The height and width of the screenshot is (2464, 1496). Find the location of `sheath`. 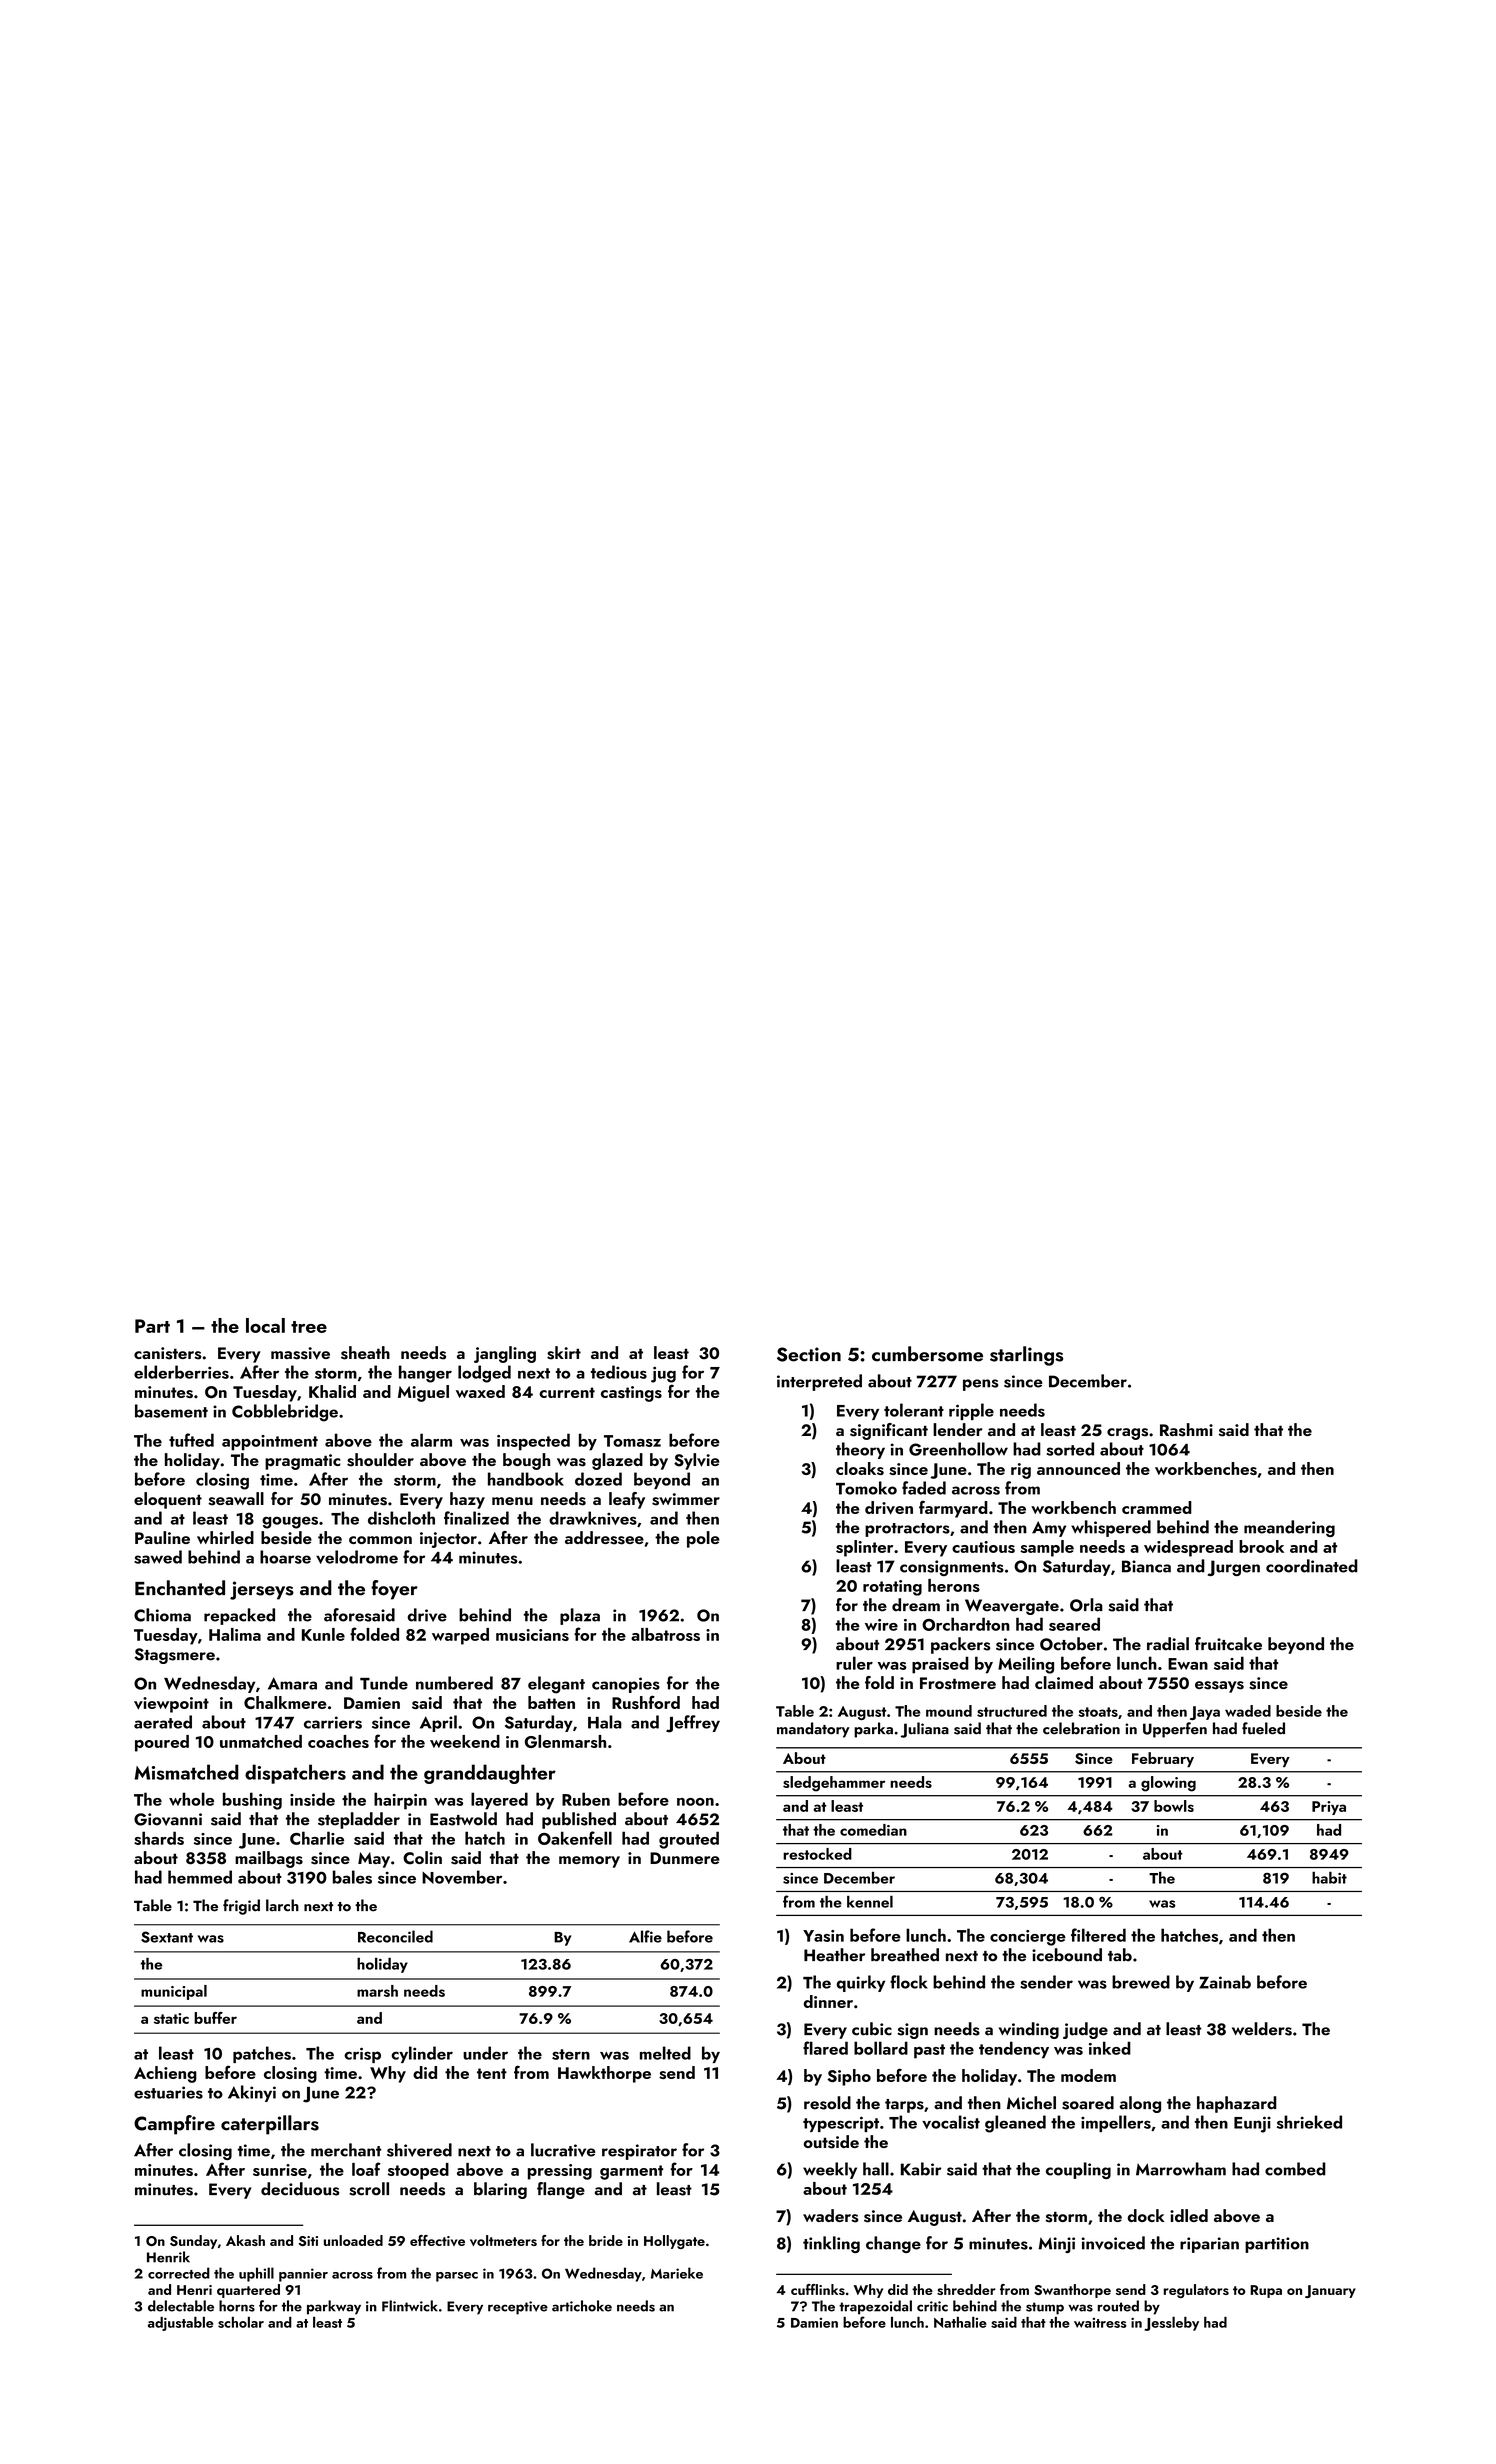

sheath is located at coordinates (365, 1353).
